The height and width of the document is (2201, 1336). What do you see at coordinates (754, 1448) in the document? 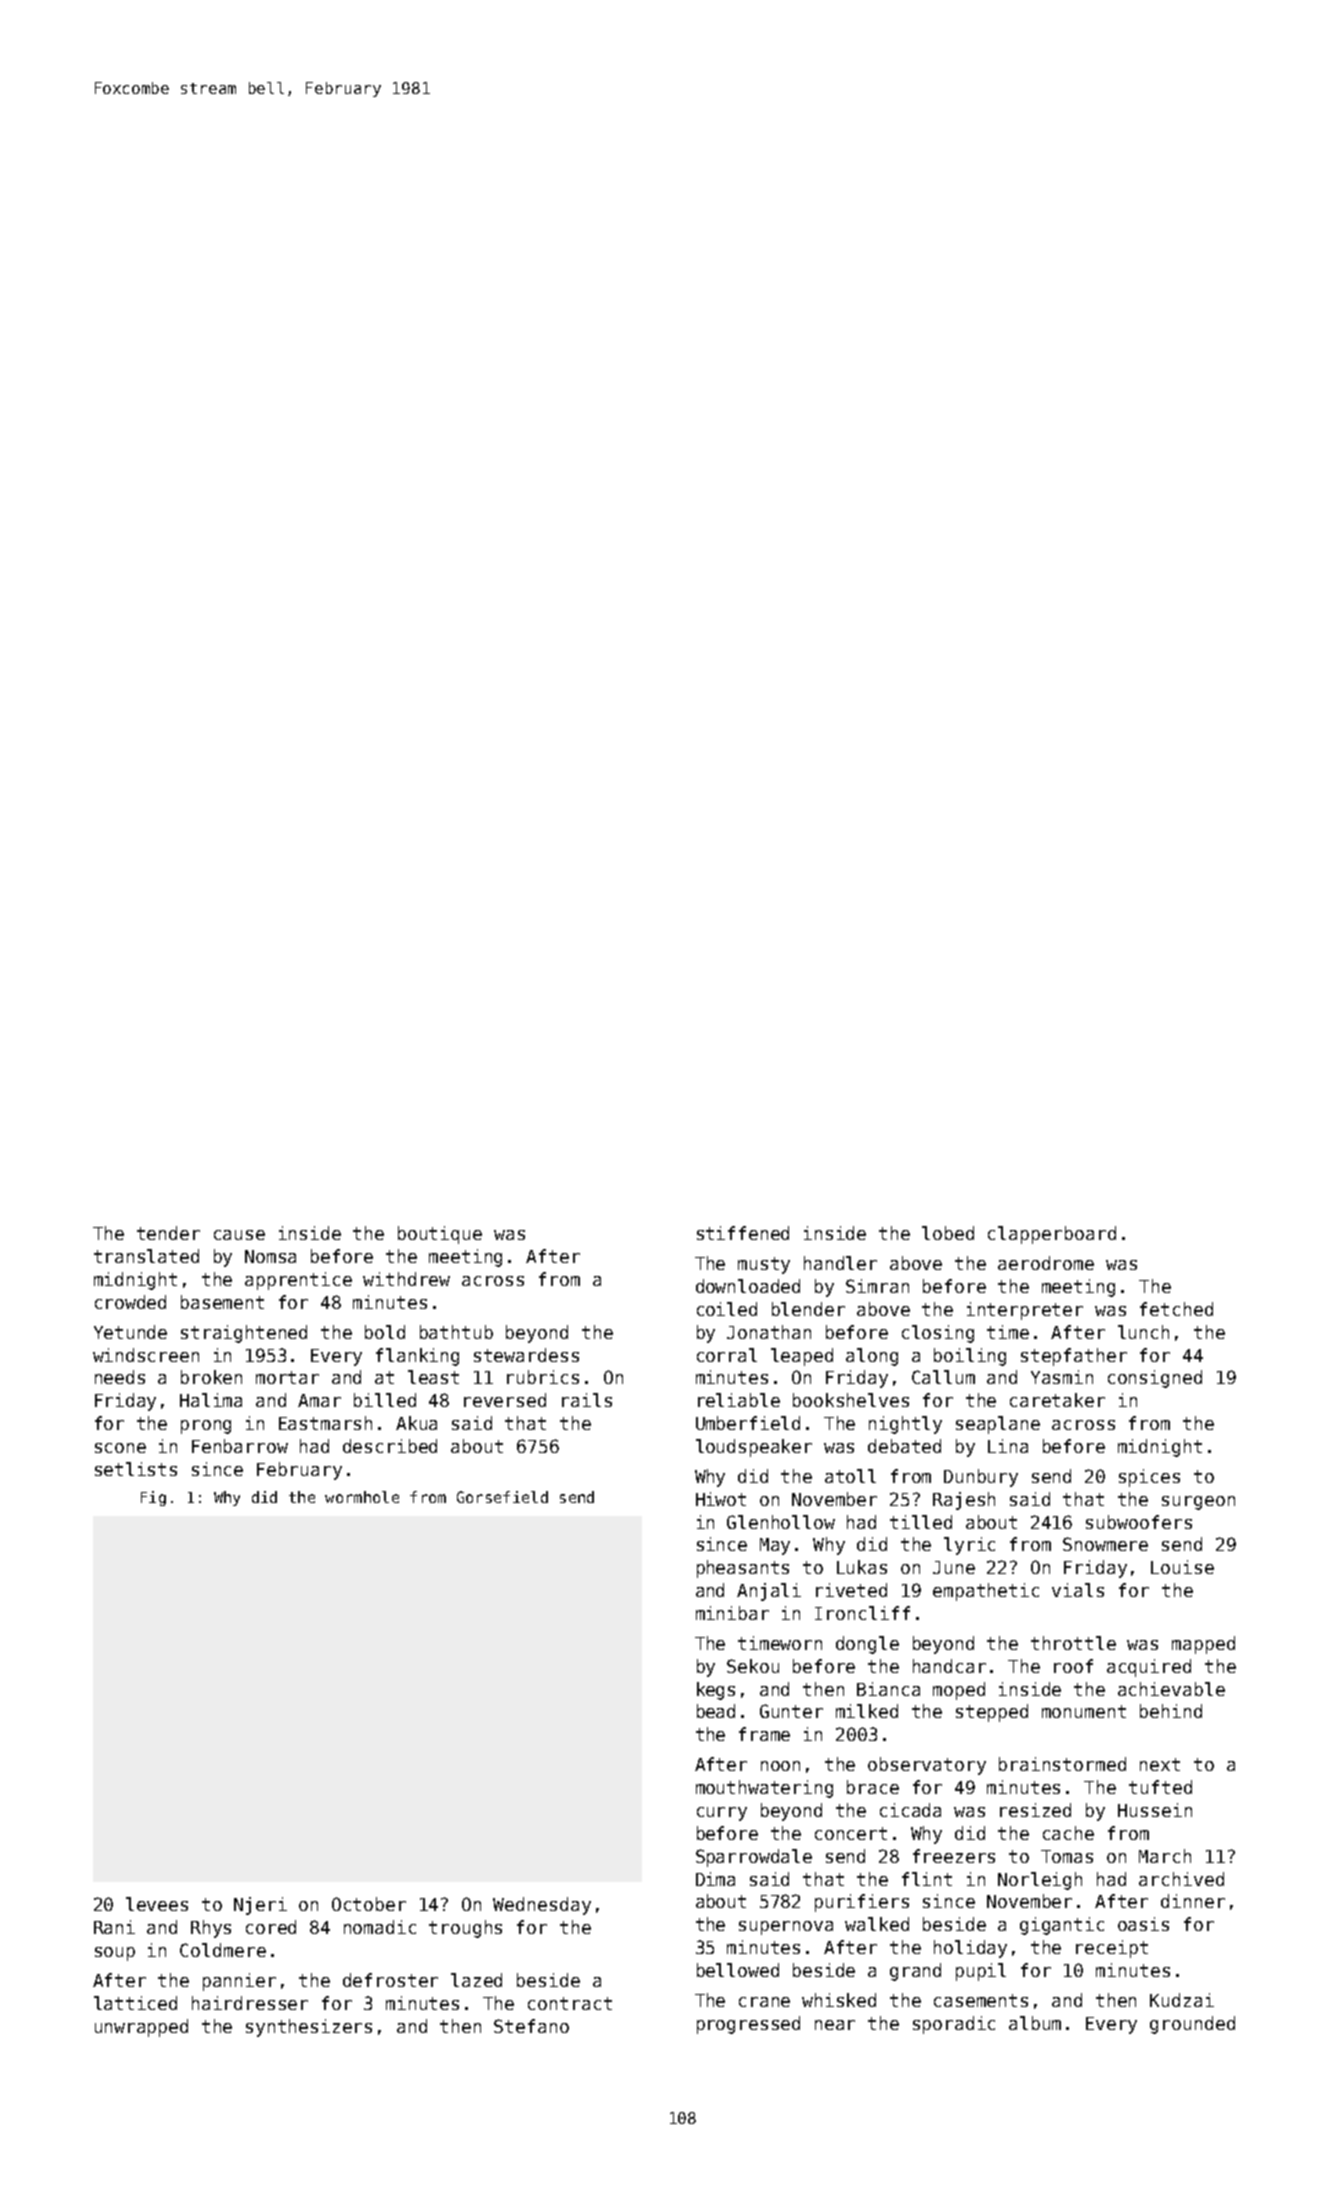
I see `loudspeaker` at bounding box center [754, 1448].
